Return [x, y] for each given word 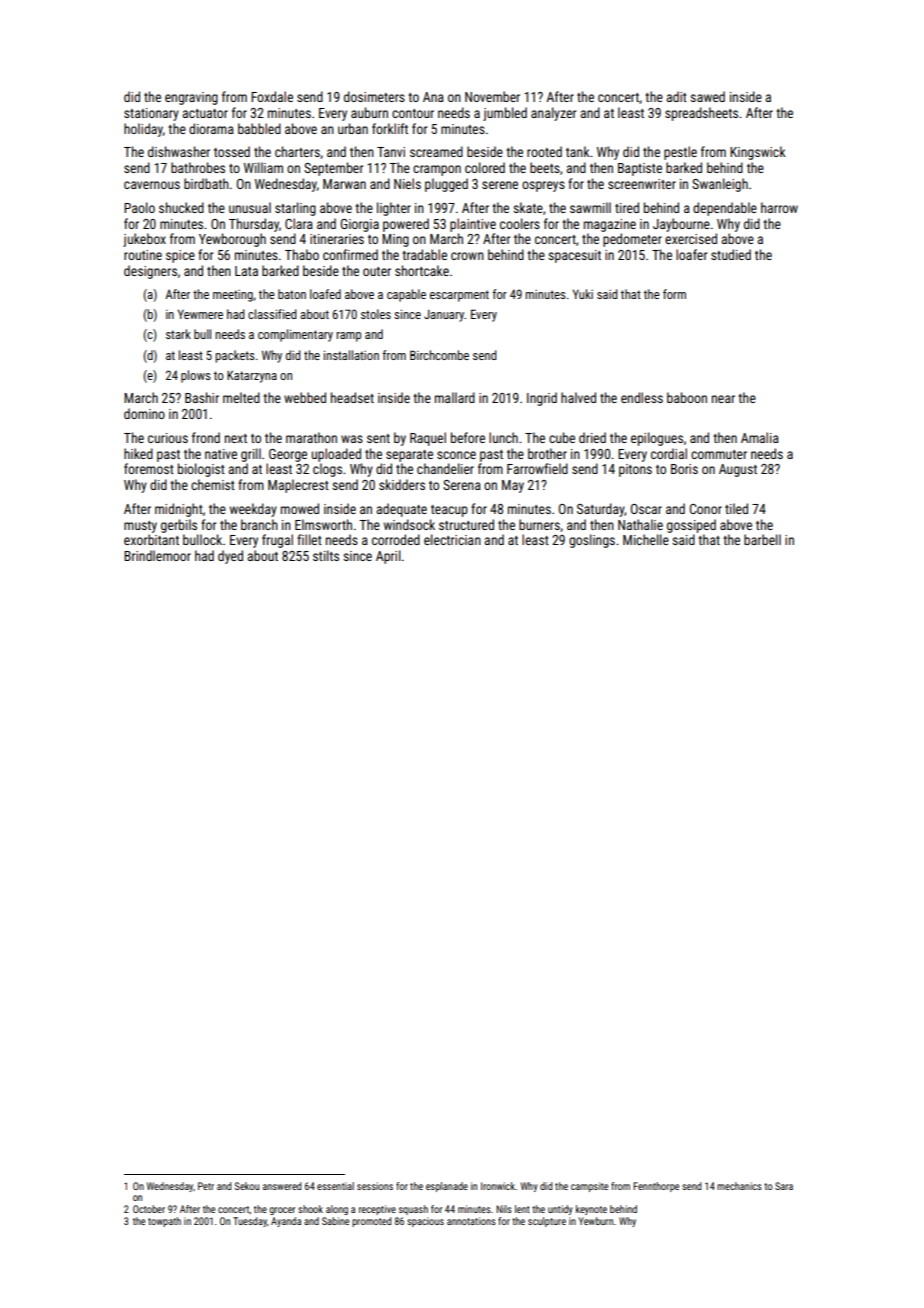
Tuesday [250, 1222]
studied [731, 254]
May [513, 486]
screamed [436, 151]
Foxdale [272, 96]
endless [642, 397]
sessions [375, 1186]
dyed [230, 557]
